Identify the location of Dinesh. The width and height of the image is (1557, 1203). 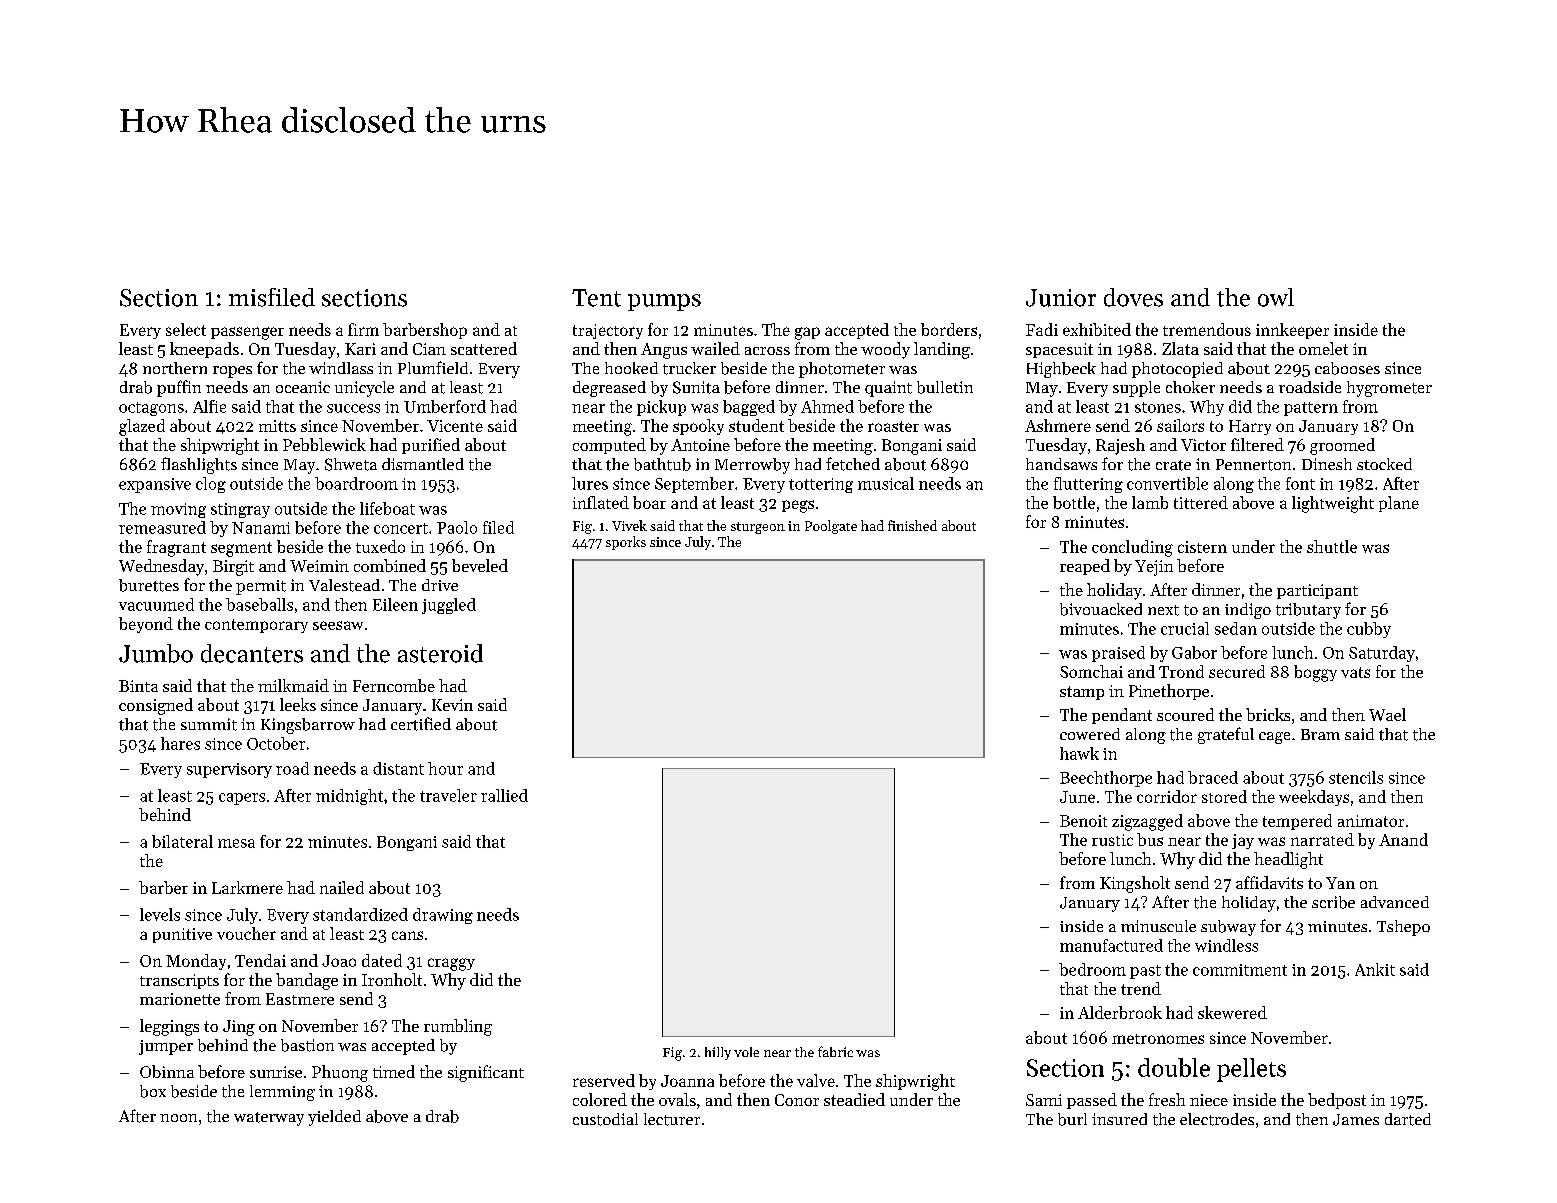
(1327, 464).
